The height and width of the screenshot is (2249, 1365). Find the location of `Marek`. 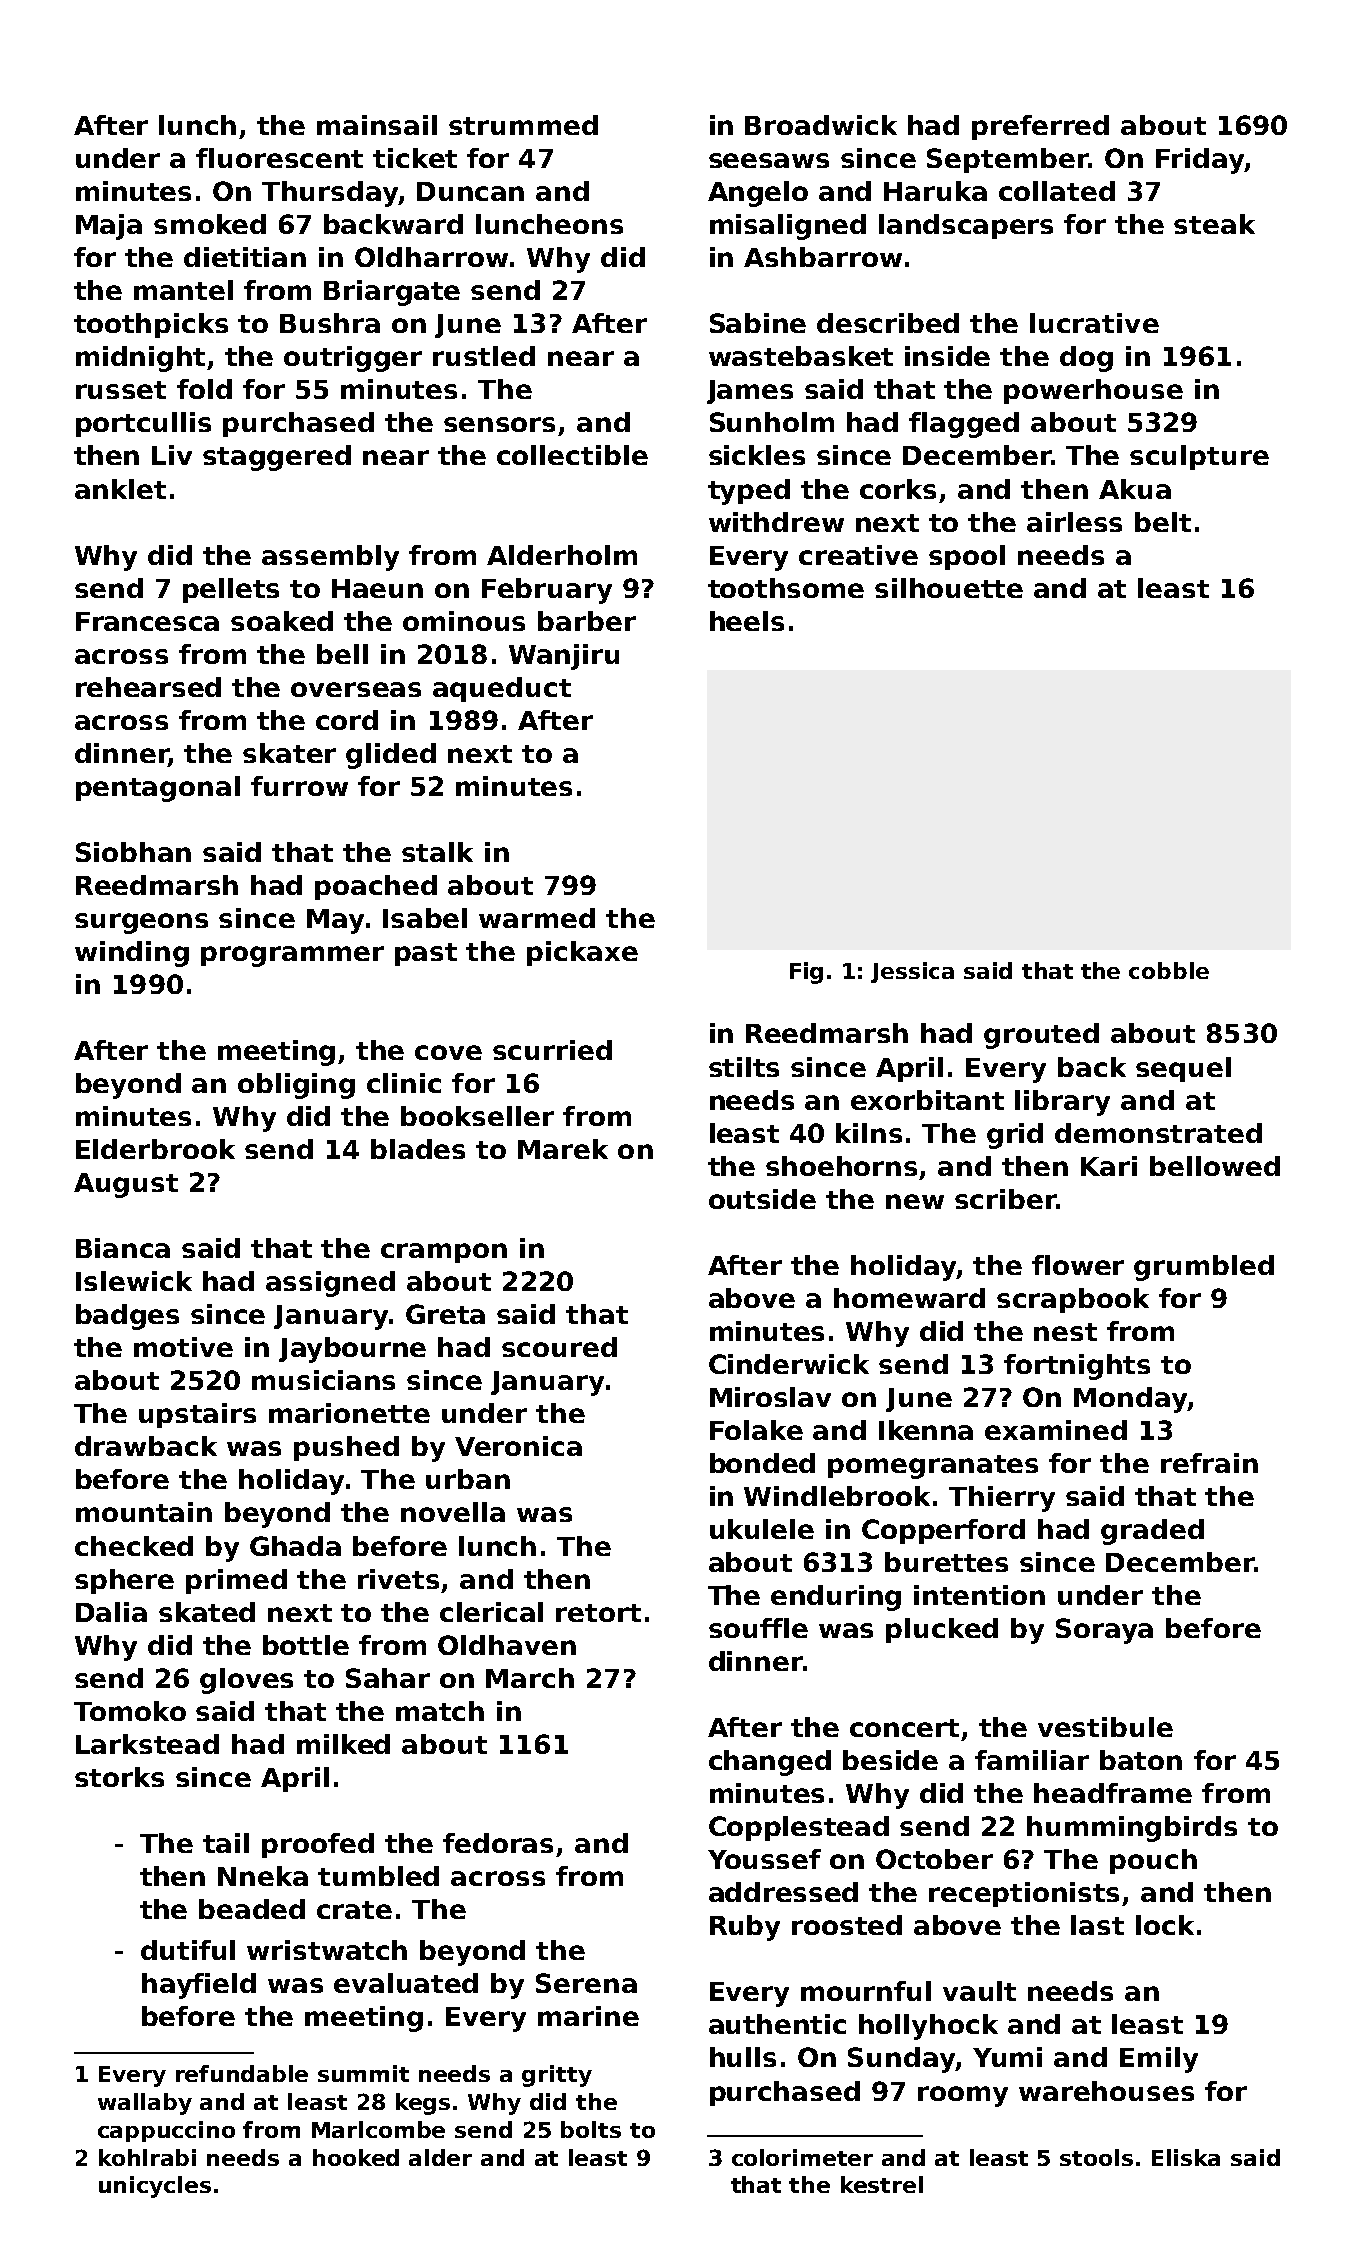

Marek is located at coordinates (563, 1149).
